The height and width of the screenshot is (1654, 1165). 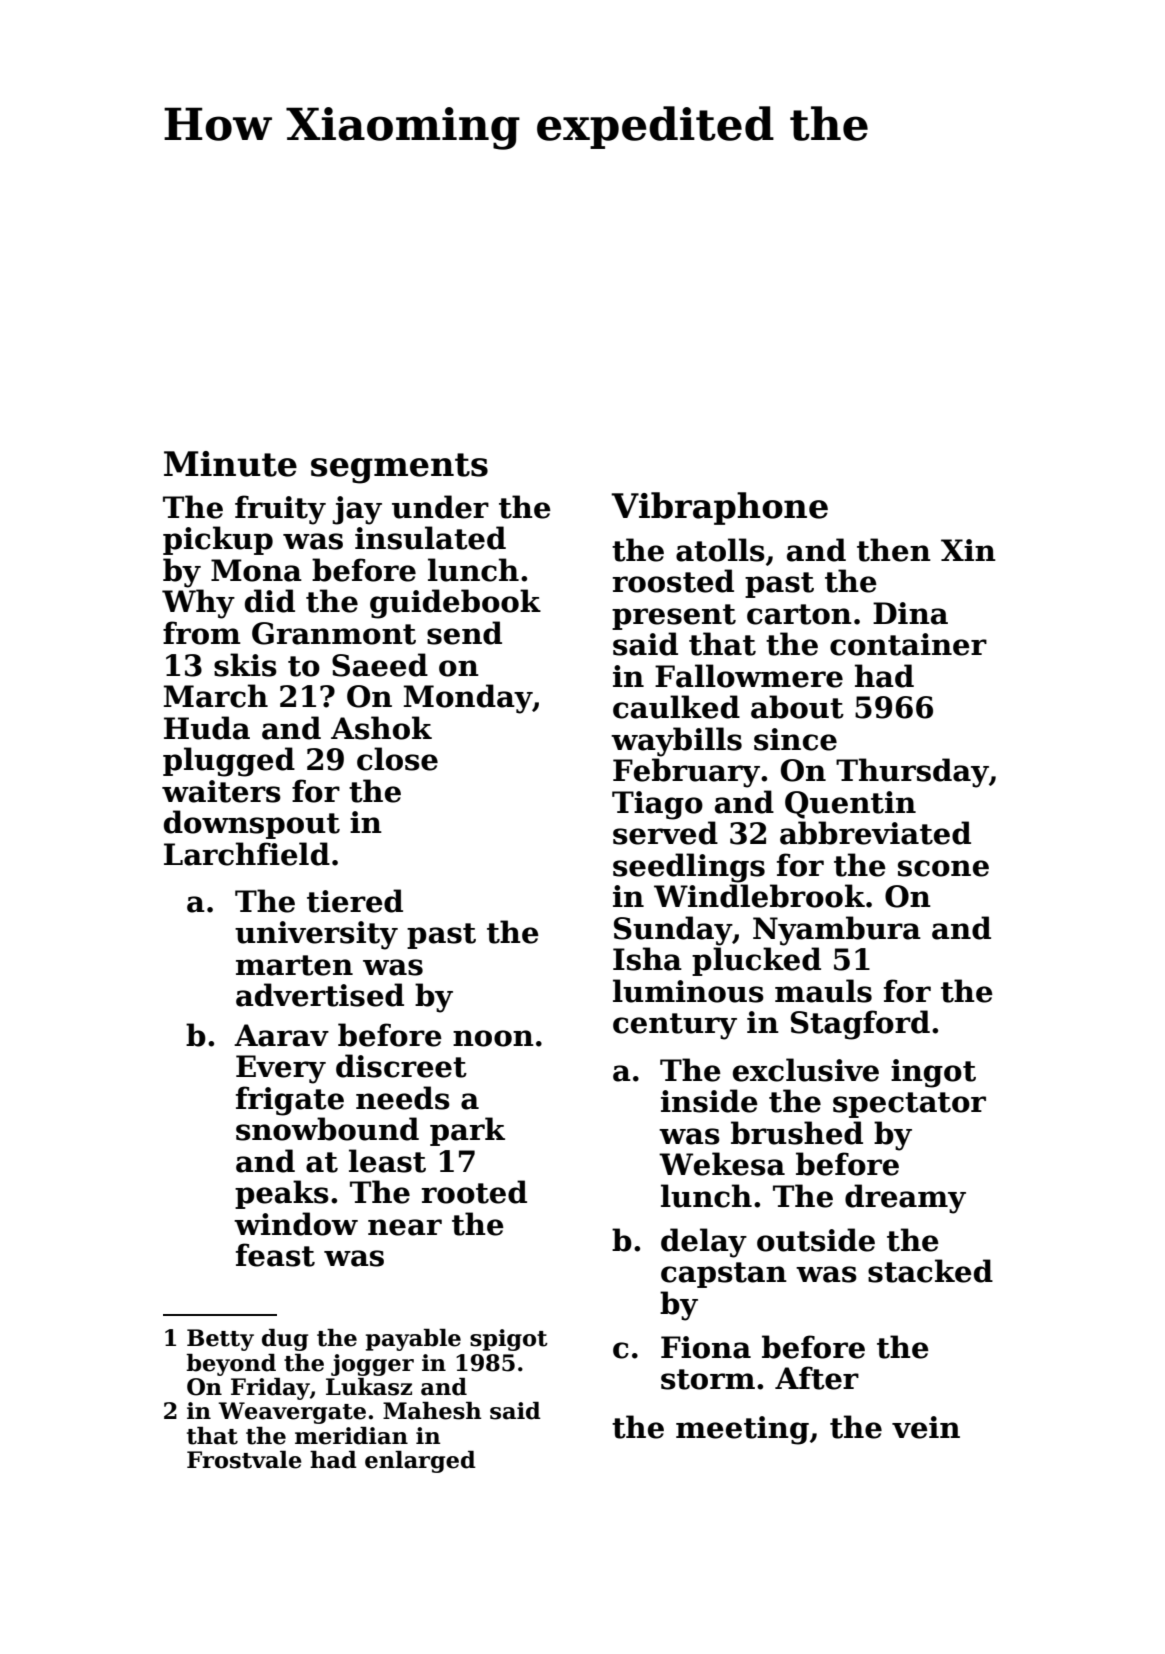 I want to click on enlarged, so click(x=420, y=1462).
